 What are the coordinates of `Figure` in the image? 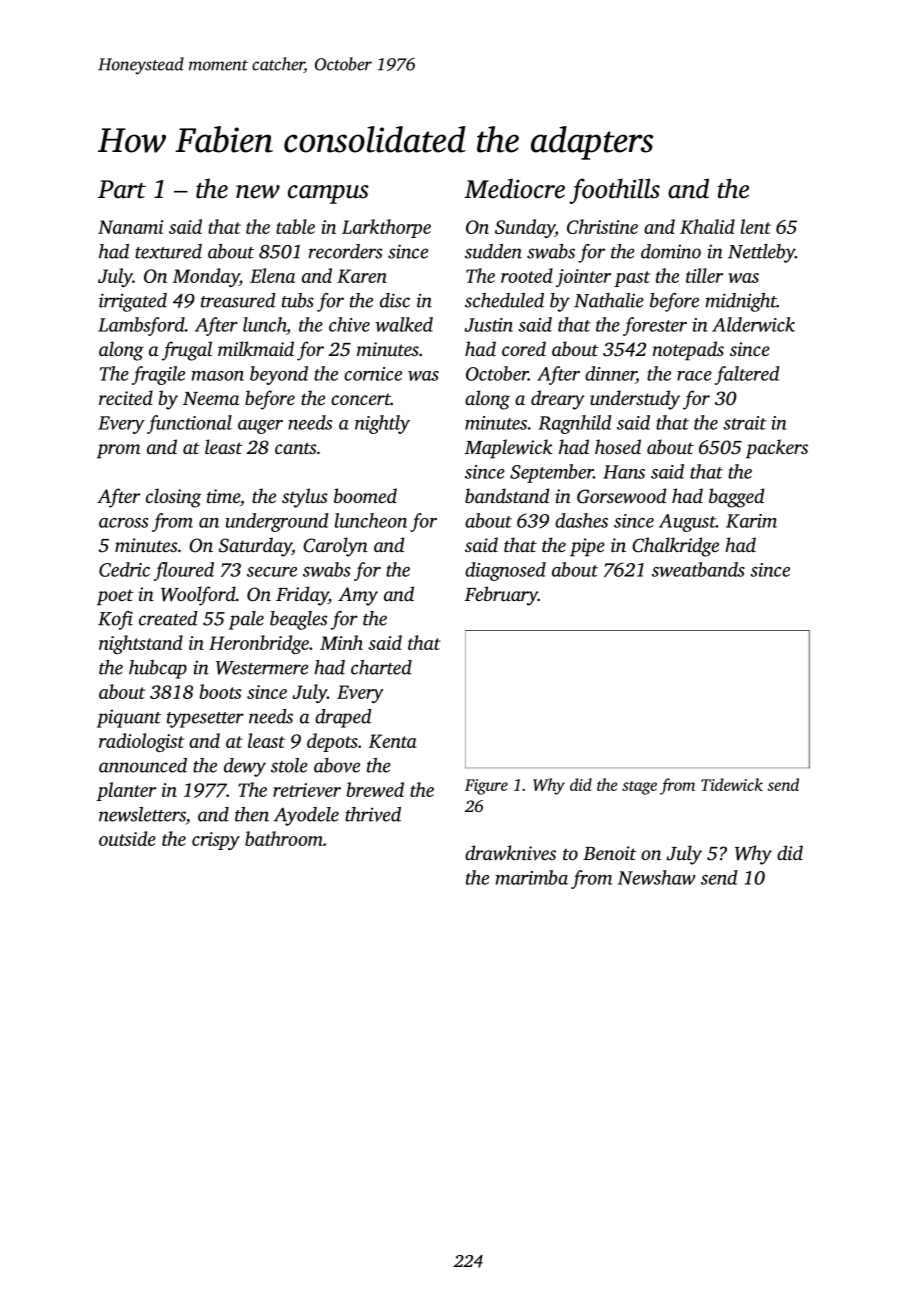 It's located at (486, 787).
